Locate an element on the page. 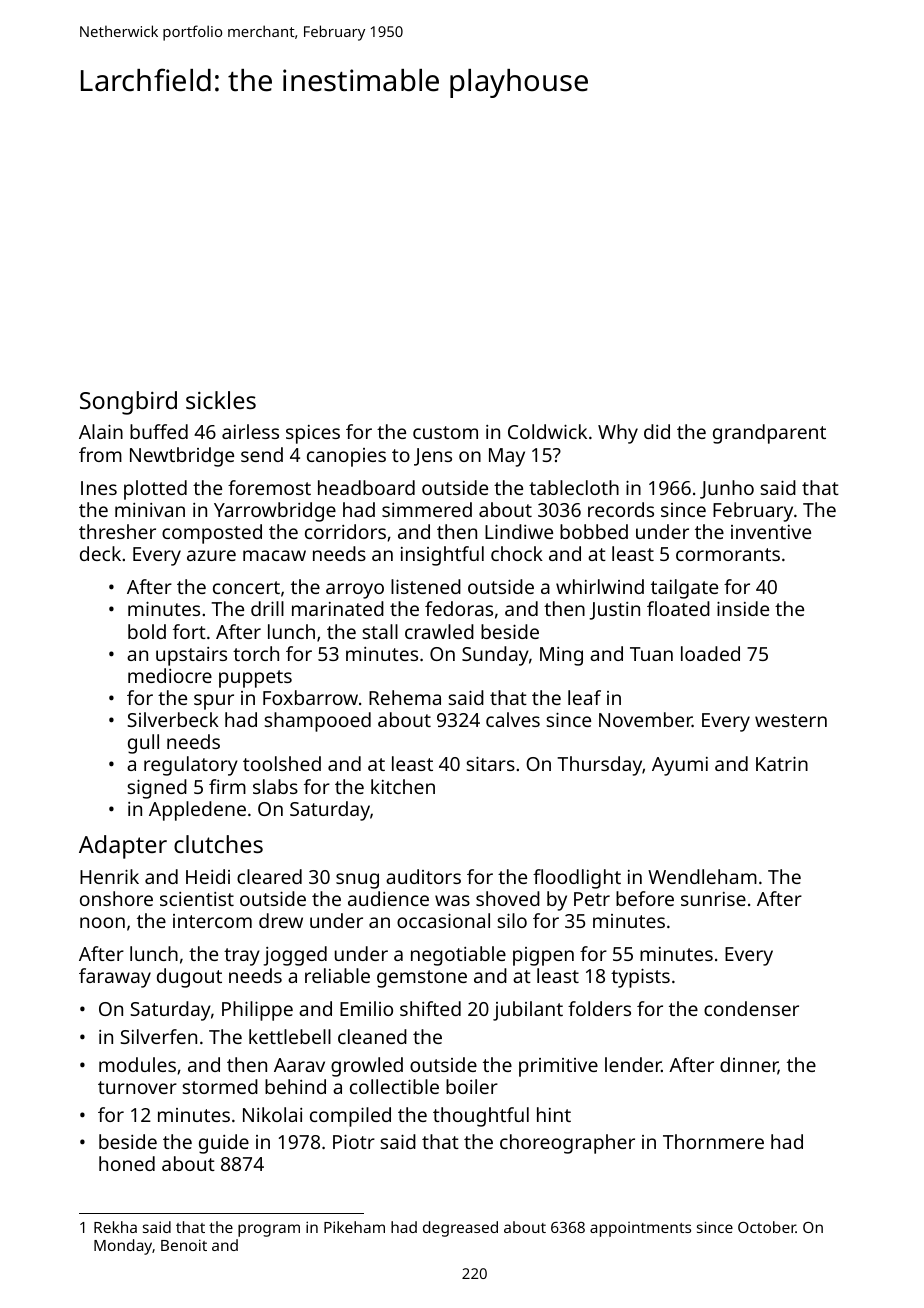 The image size is (924, 1308). sunrise is located at coordinates (713, 899).
